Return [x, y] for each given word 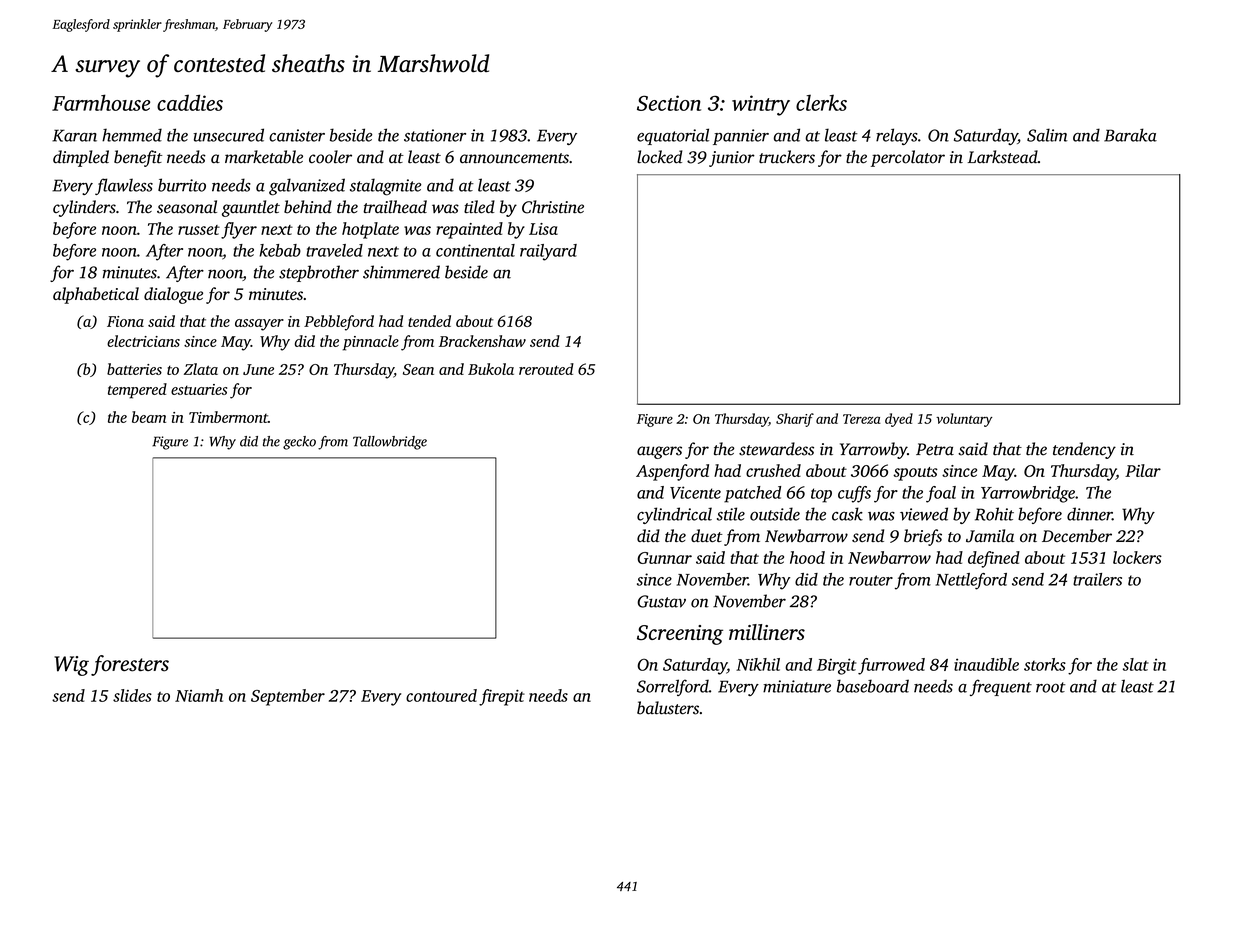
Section [669, 103]
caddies [190, 102]
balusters [668, 708]
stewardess [776, 449]
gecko [299, 443]
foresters [130, 665]
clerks [821, 103]
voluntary [964, 420]
